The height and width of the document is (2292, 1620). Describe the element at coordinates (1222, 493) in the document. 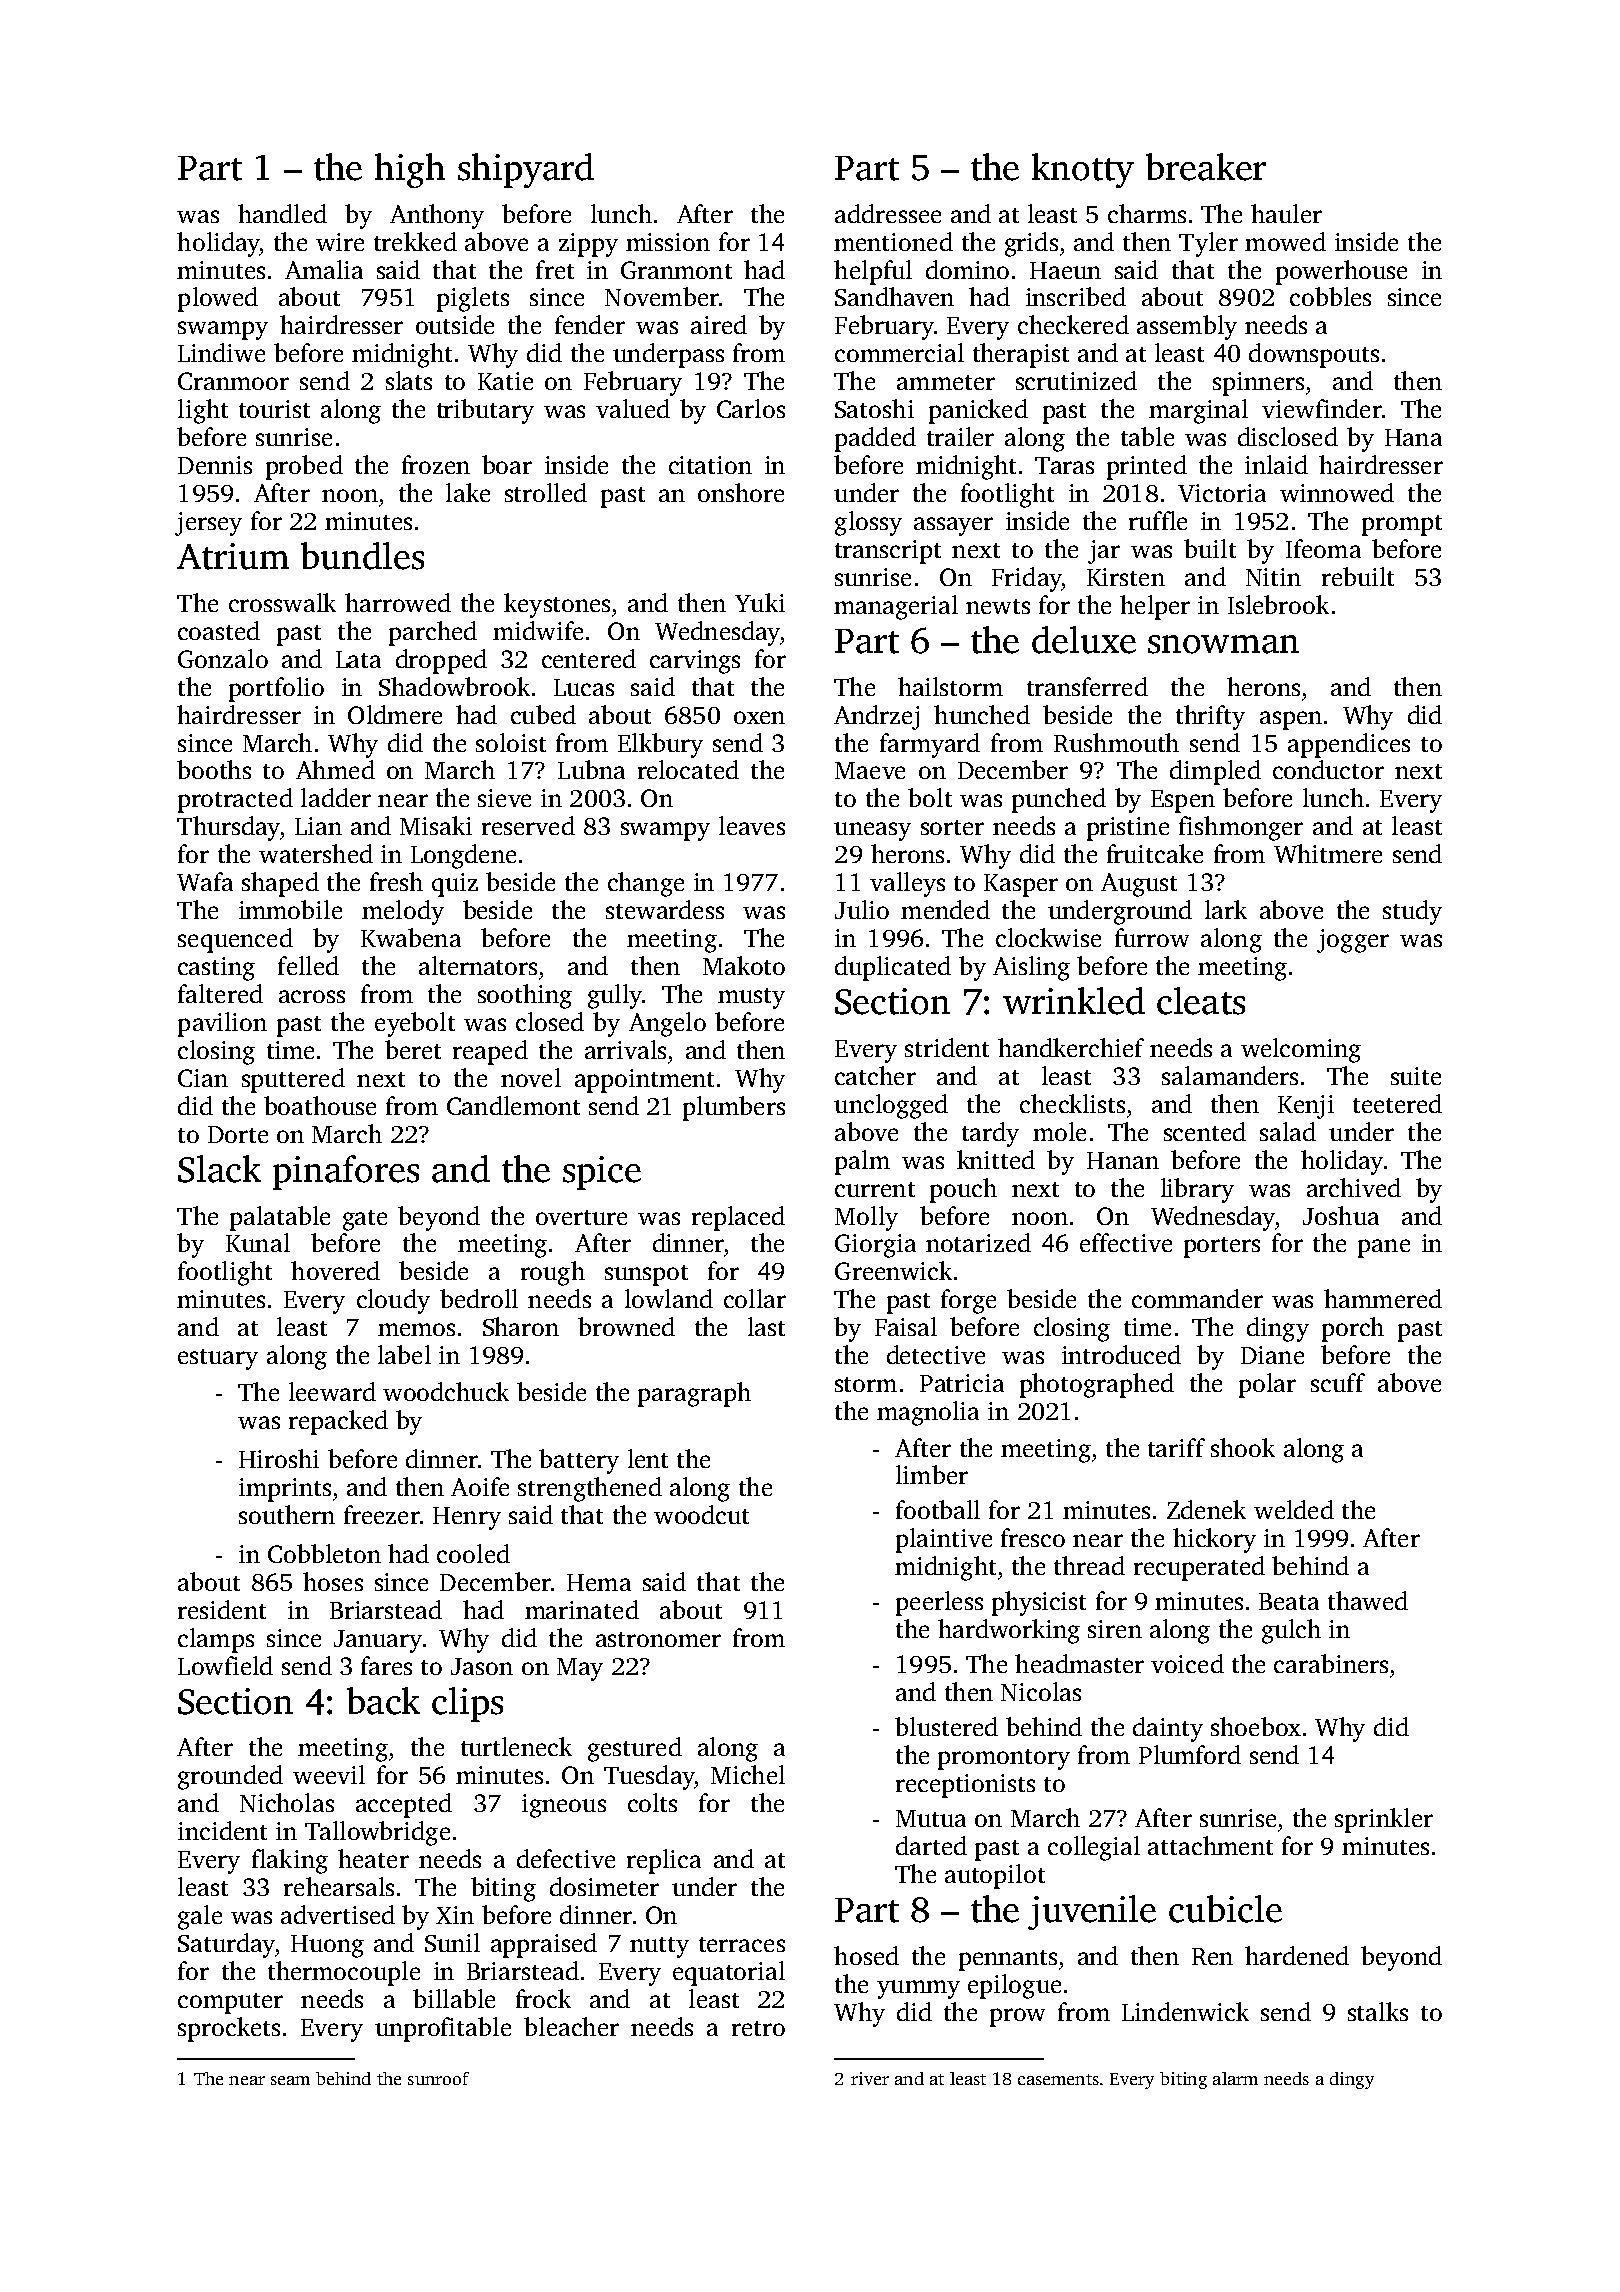

I see `Victoria` at that location.
